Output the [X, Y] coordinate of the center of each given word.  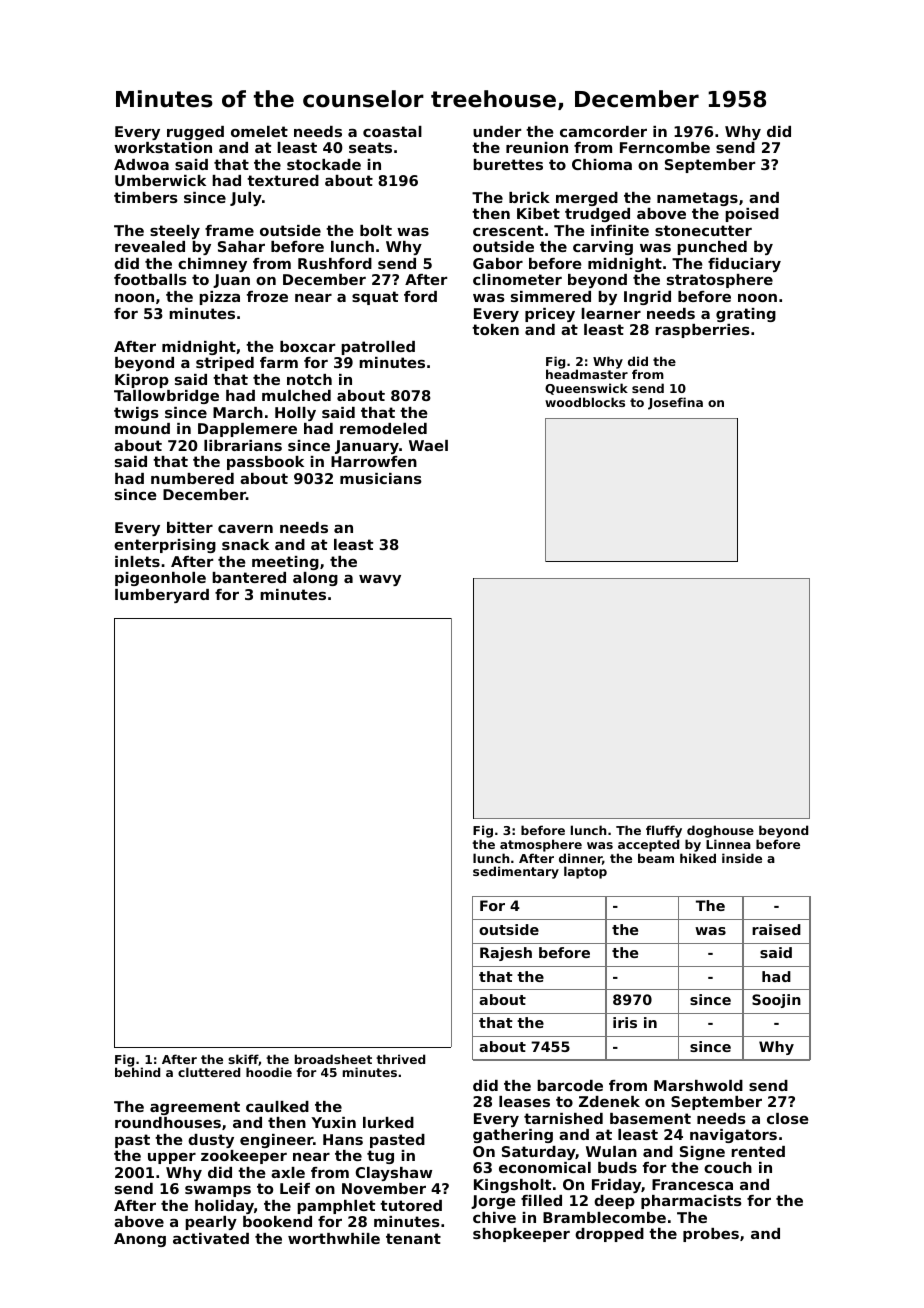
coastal [392, 131]
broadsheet [333, 1059]
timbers [146, 197]
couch [728, 1167]
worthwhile [334, 1238]
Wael [428, 445]
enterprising [165, 546]
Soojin [776, 1001]
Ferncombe [665, 147]
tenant [413, 1238]
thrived [400, 1059]
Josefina [675, 403]
